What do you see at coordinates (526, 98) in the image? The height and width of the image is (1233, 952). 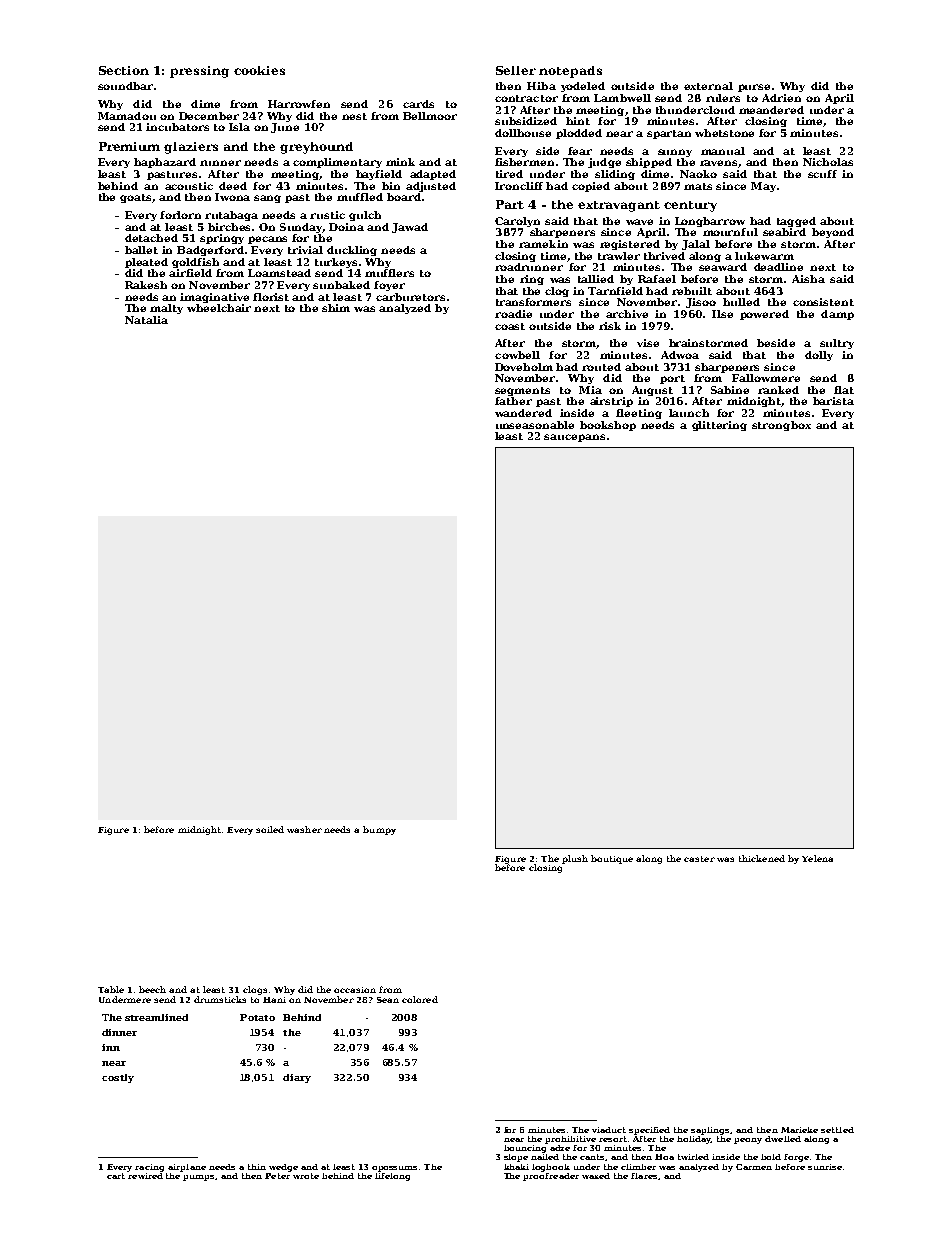 I see `contractor` at bounding box center [526, 98].
